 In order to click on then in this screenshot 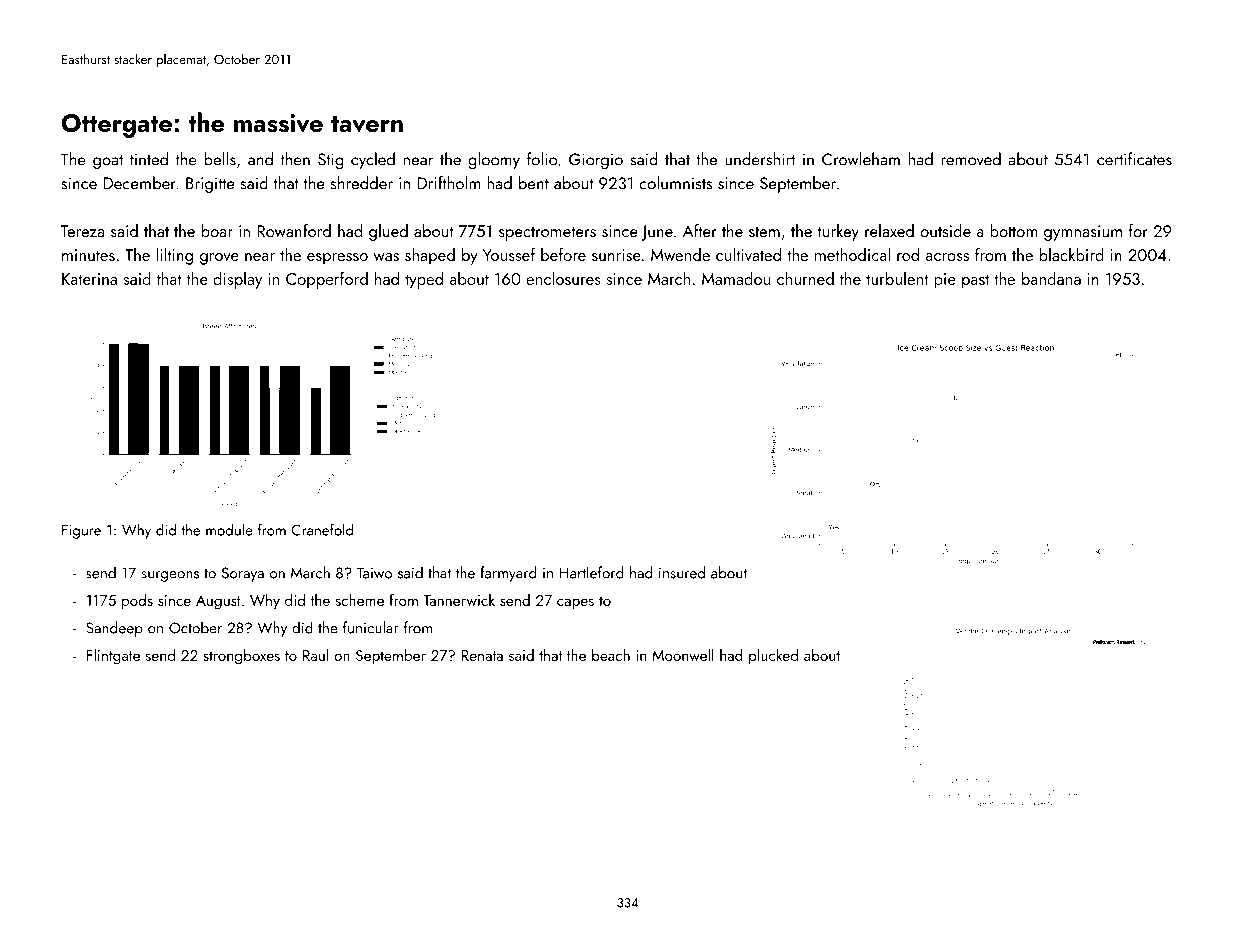, I will do `click(295, 159)`.
